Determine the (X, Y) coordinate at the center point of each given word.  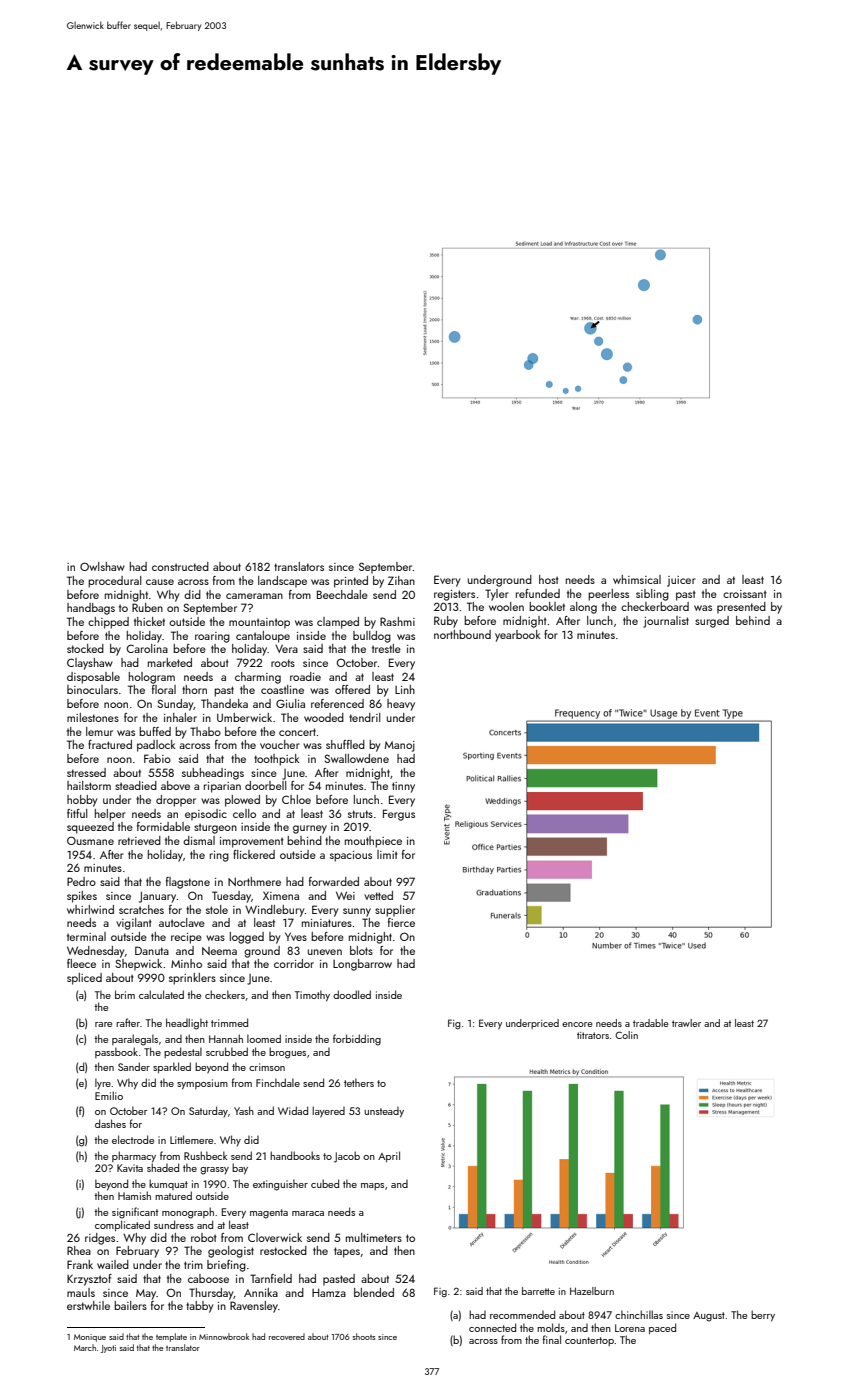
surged (712, 622)
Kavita (130, 1168)
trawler (686, 1023)
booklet (547, 606)
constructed (180, 566)
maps (372, 1186)
